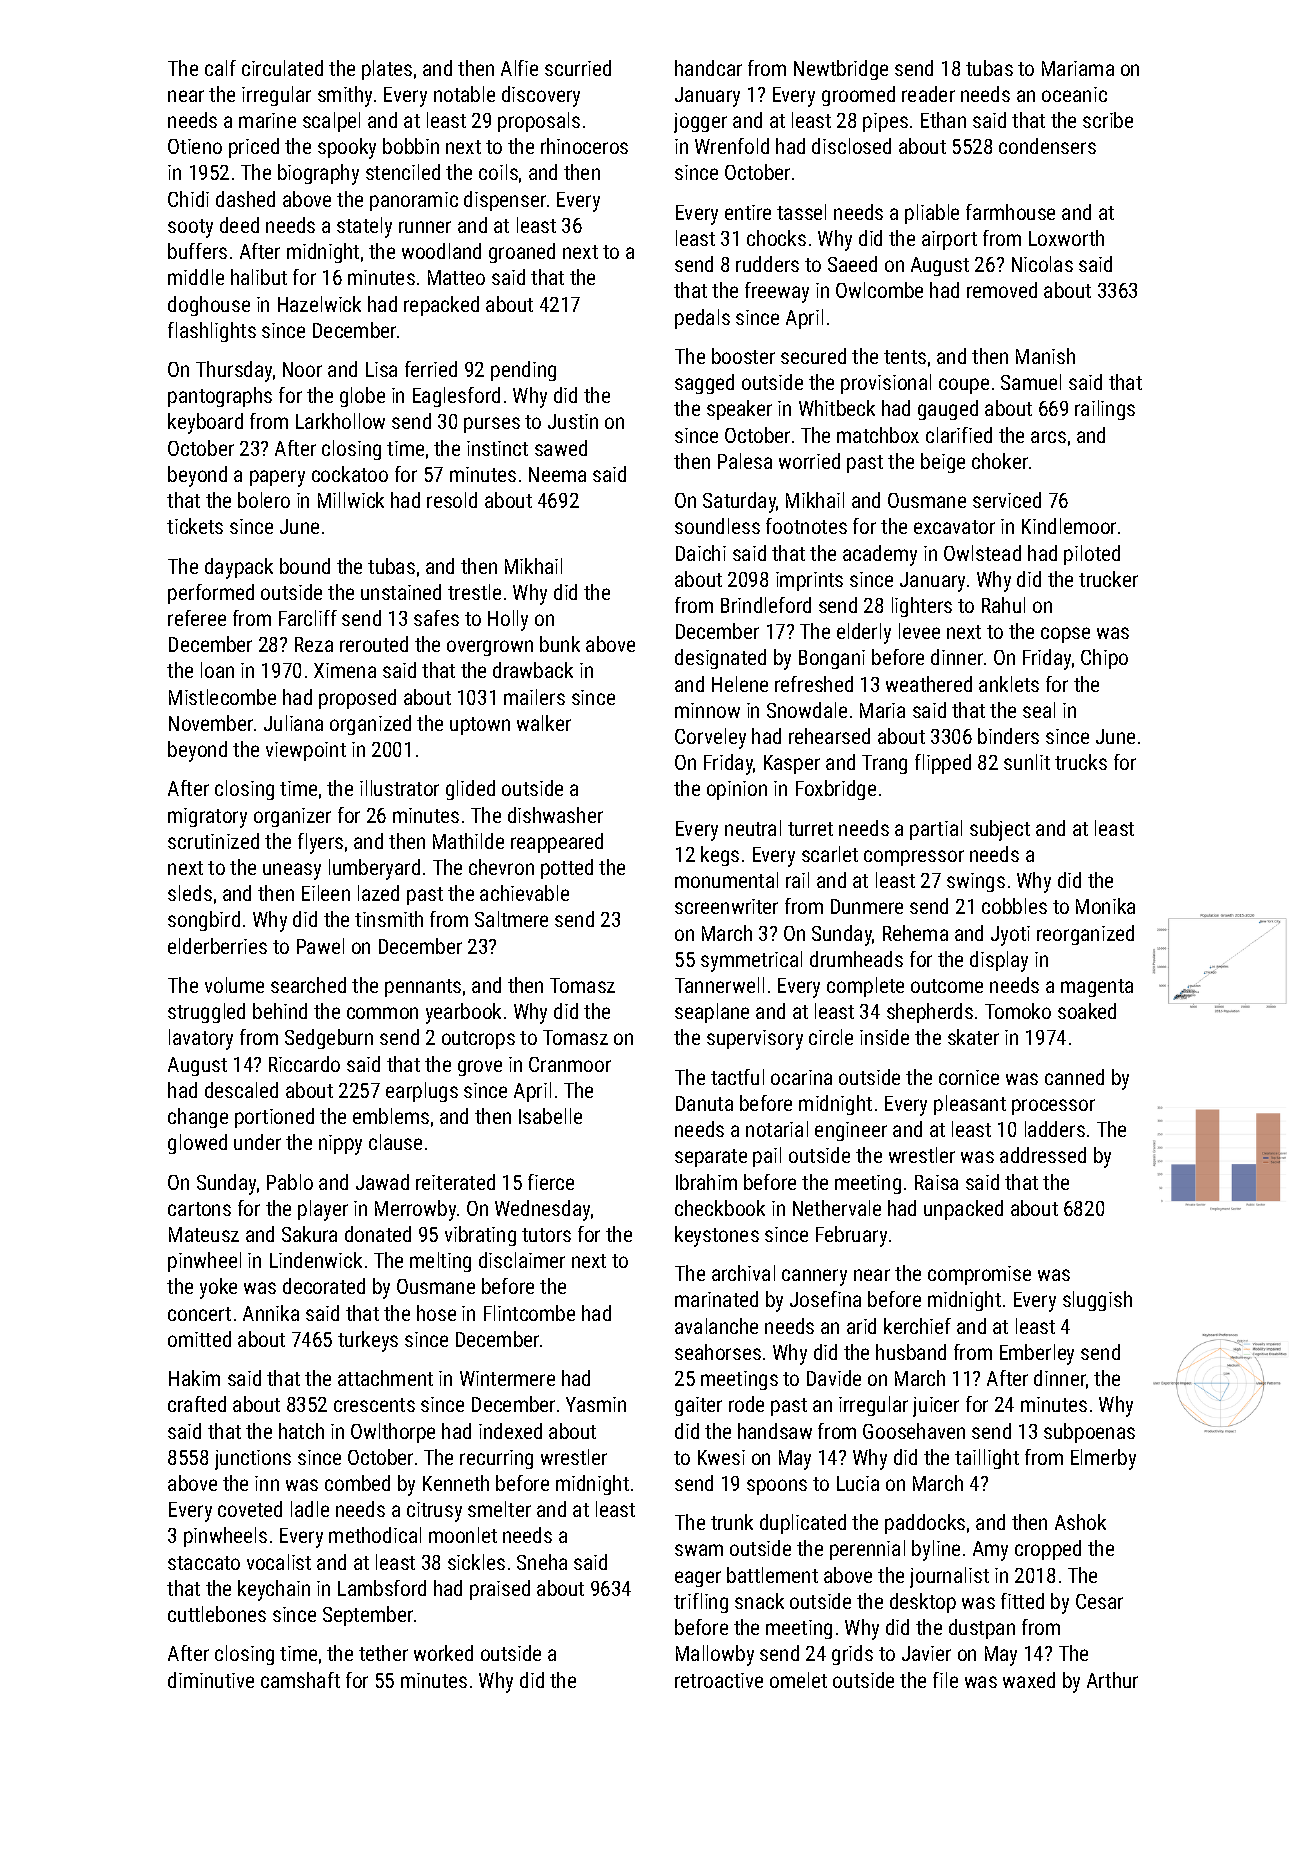  What do you see at coordinates (211, 1680) in the screenshot?
I see `diminutive` at bounding box center [211, 1680].
